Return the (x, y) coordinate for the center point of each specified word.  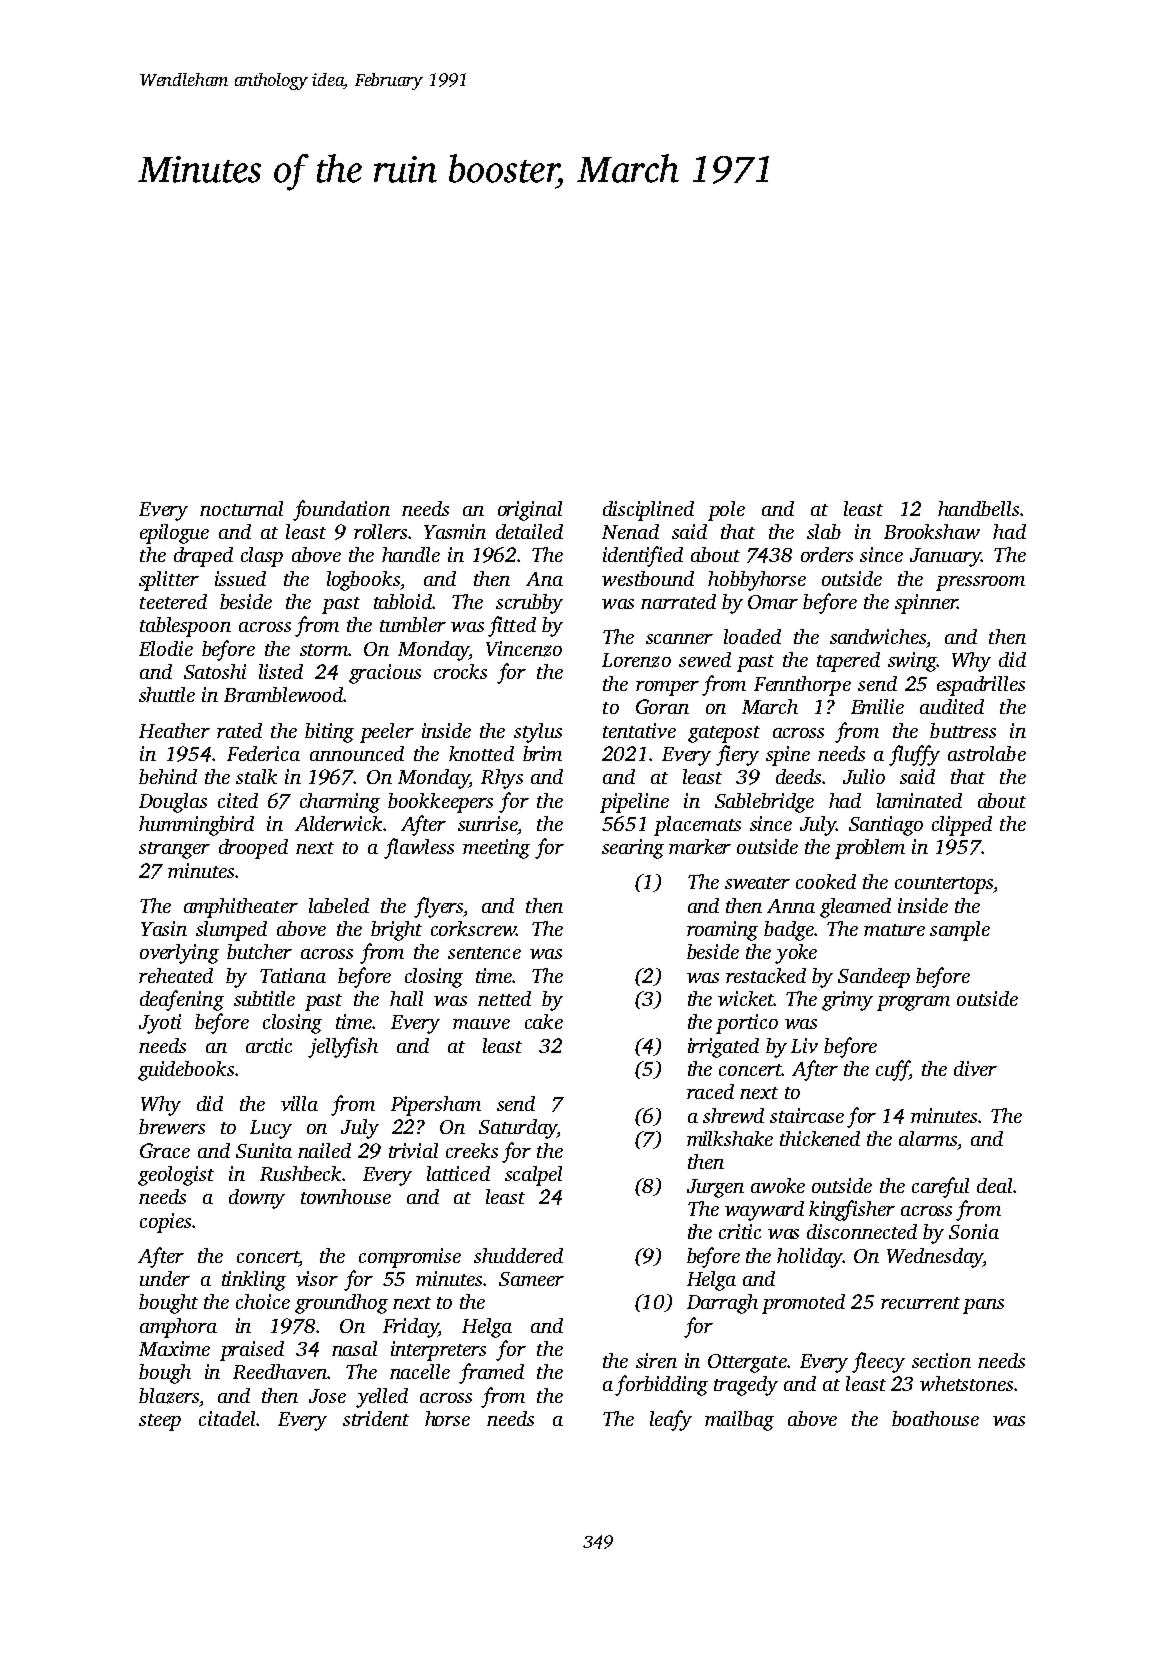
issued (240, 578)
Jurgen (715, 1188)
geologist (176, 1176)
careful (940, 1187)
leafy (671, 1420)
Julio (864, 776)
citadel (227, 1418)
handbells (978, 508)
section (941, 1360)
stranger (174, 850)
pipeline (634, 803)
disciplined (648, 511)
